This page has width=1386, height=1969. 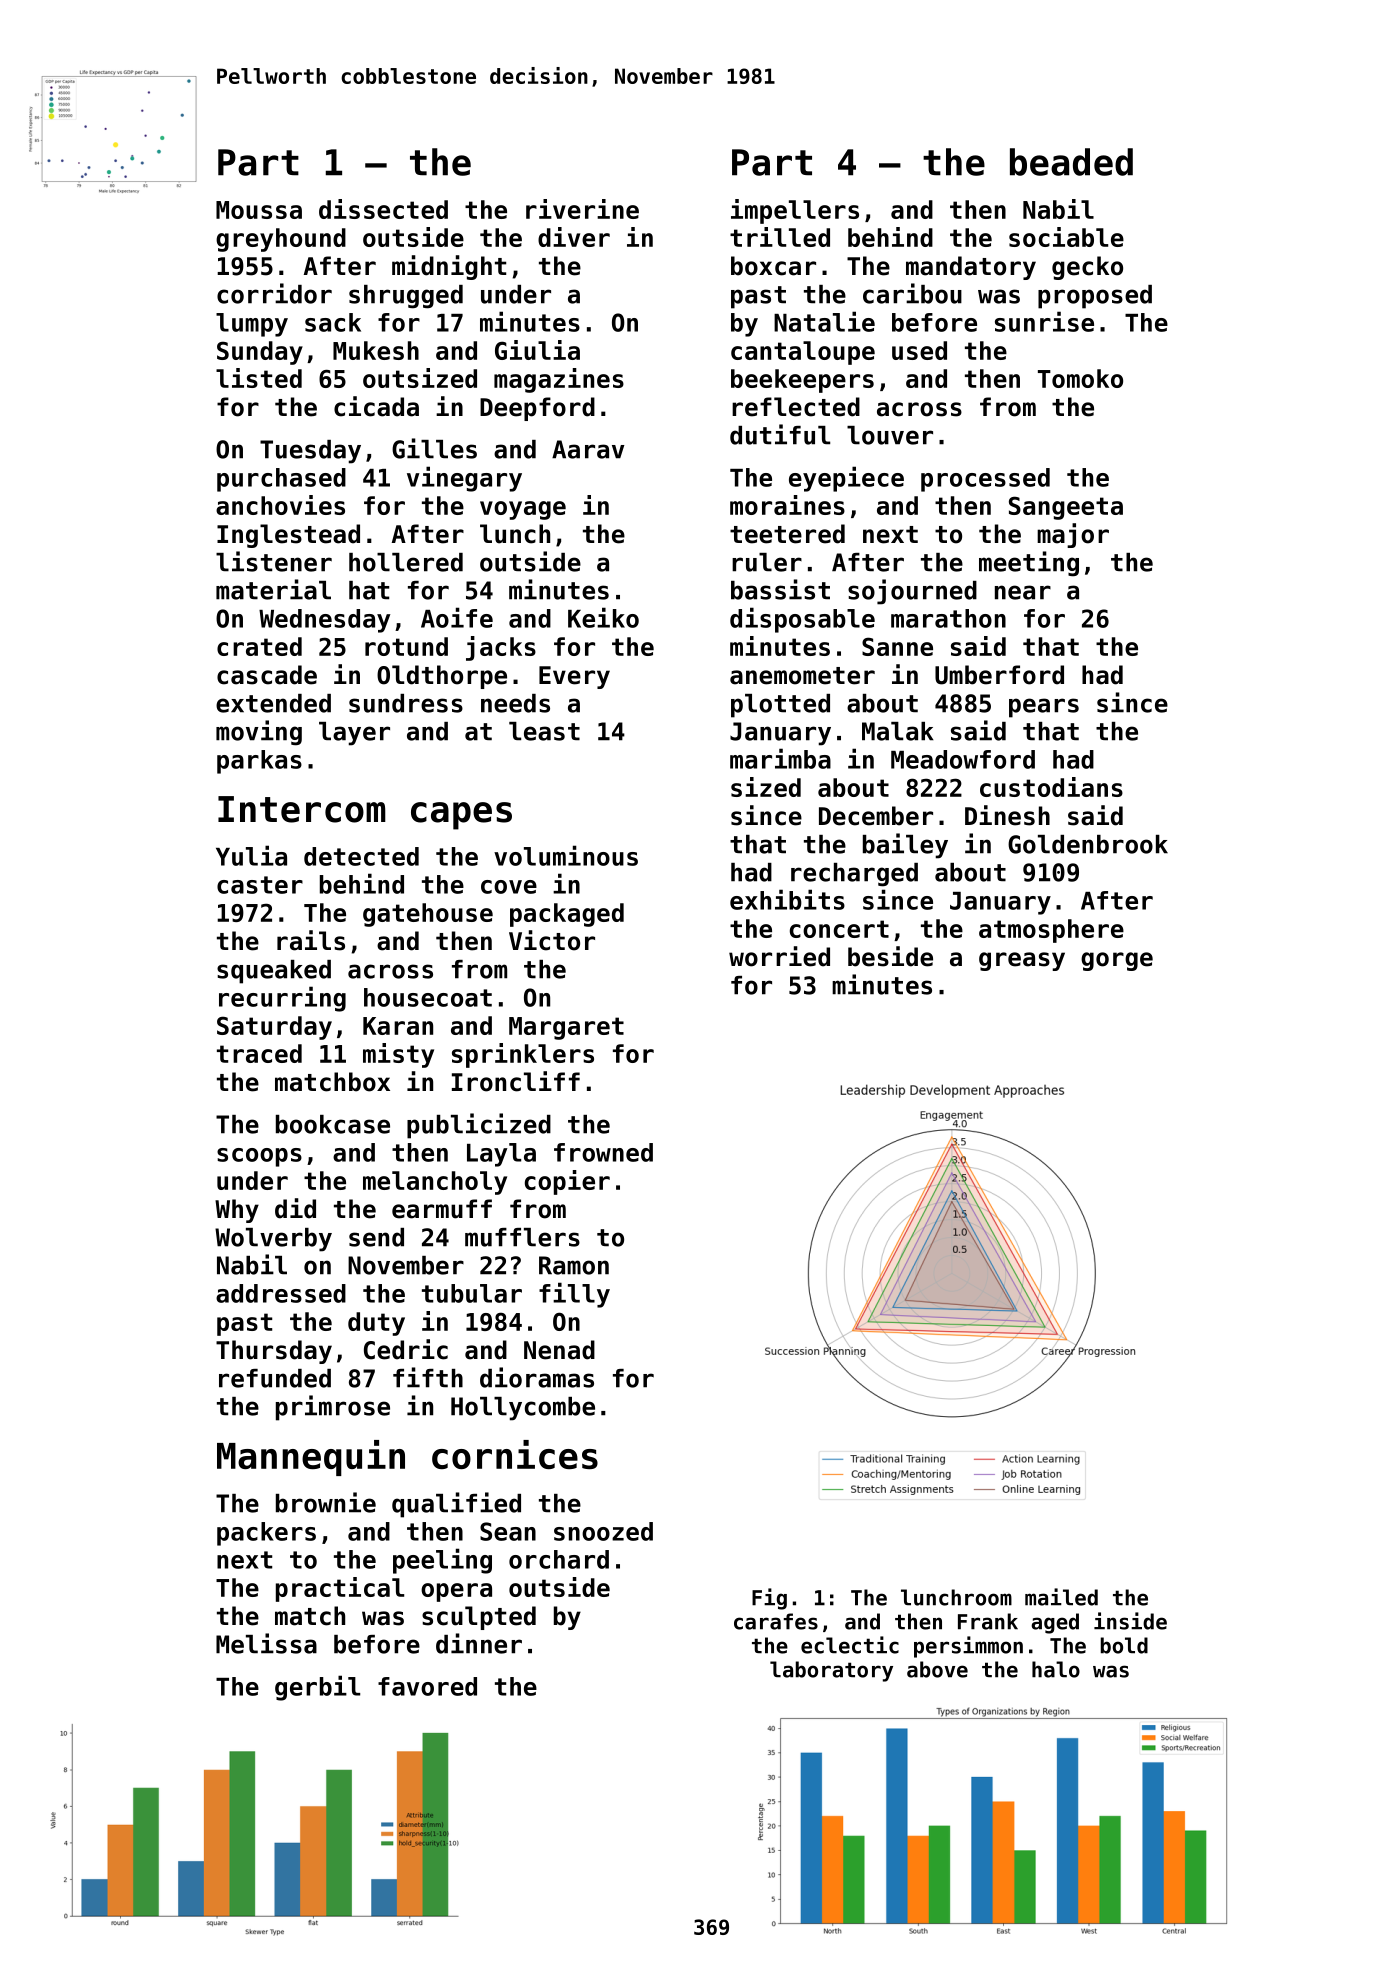 What do you see at coordinates (795, 211) in the page?
I see `impellers` at bounding box center [795, 211].
